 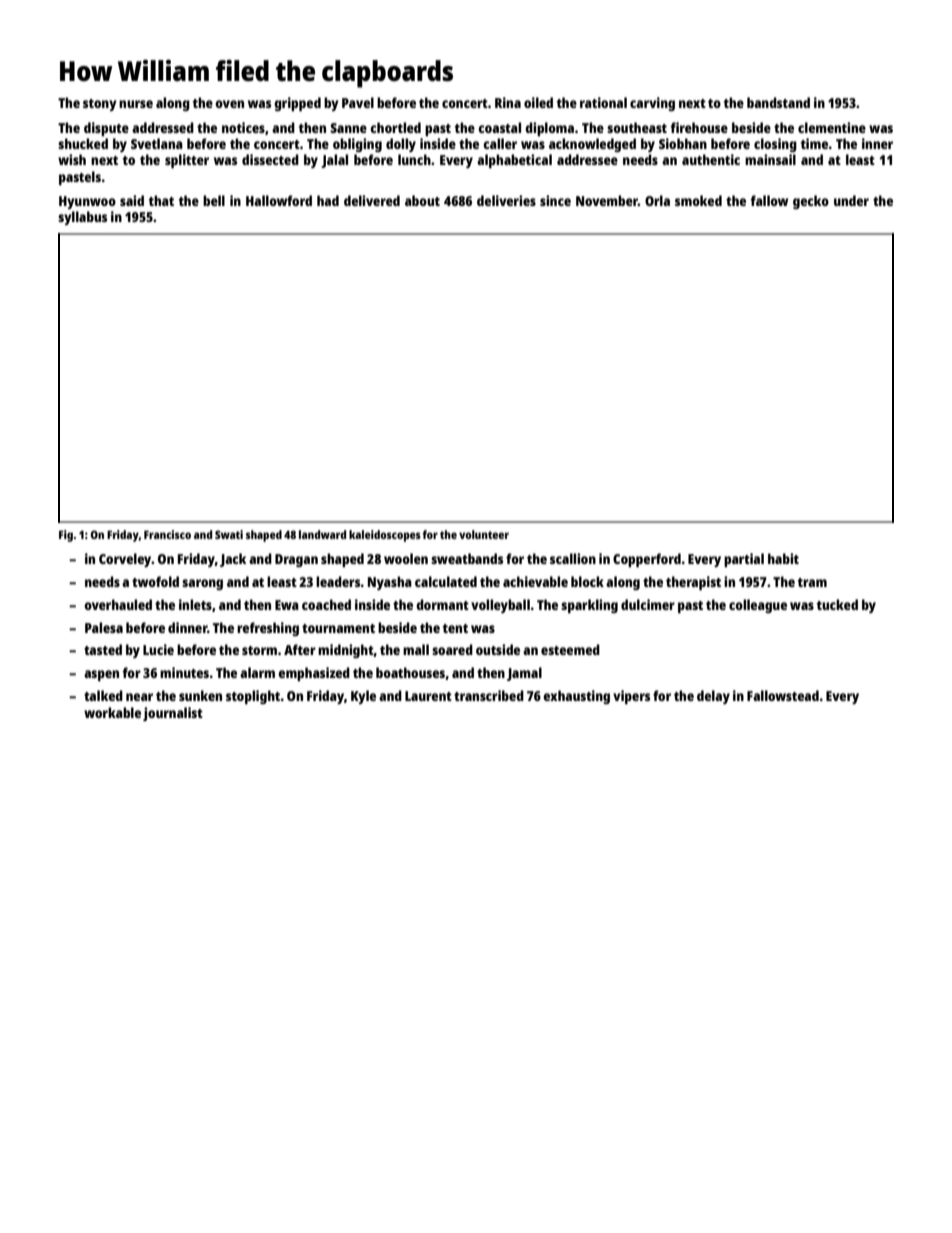 What do you see at coordinates (484, 534) in the screenshot?
I see `volunteer` at bounding box center [484, 534].
